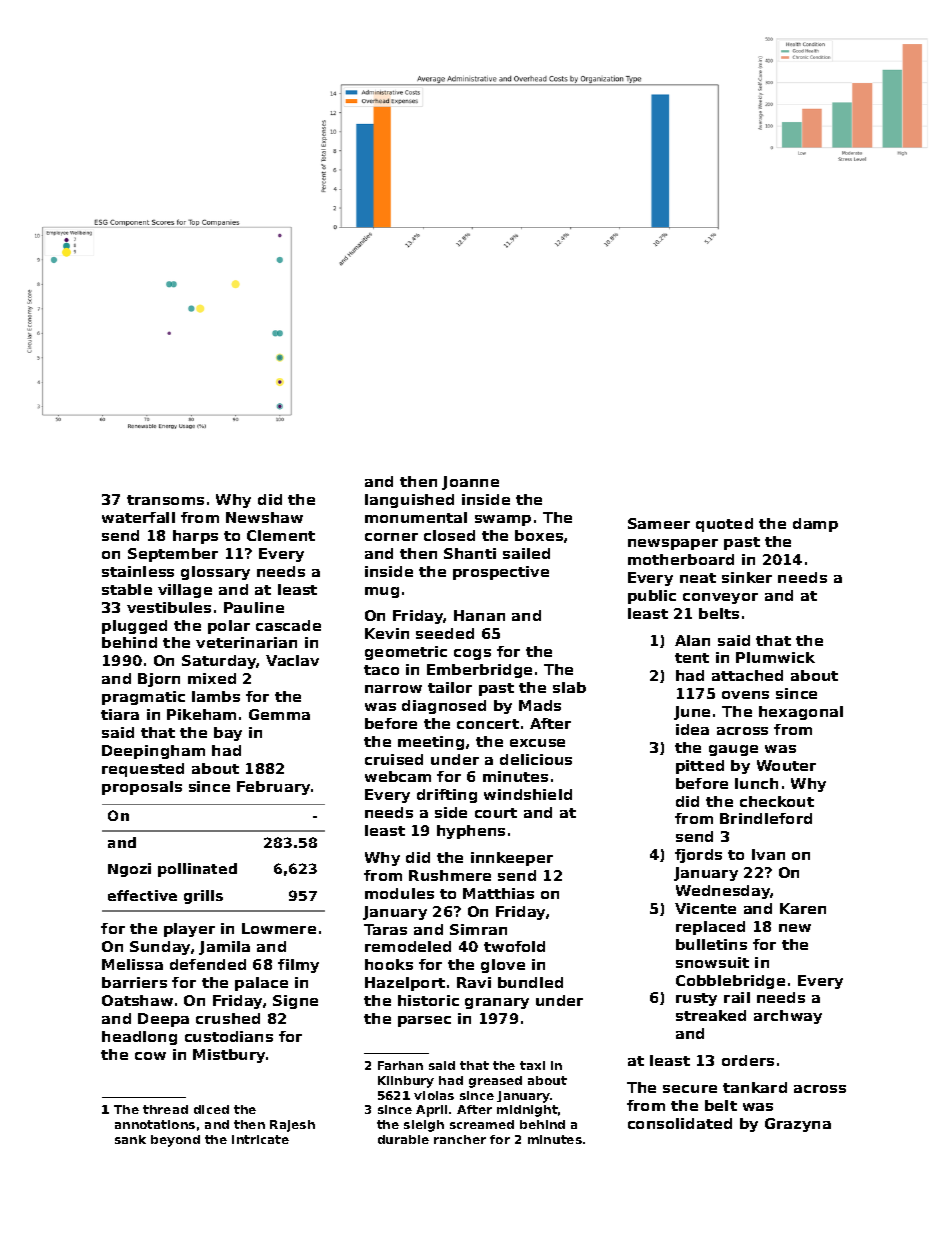 This screenshot has width=952, height=1233. What do you see at coordinates (692, 729) in the screenshot?
I see `idea` at bounding box center [692, 729].
